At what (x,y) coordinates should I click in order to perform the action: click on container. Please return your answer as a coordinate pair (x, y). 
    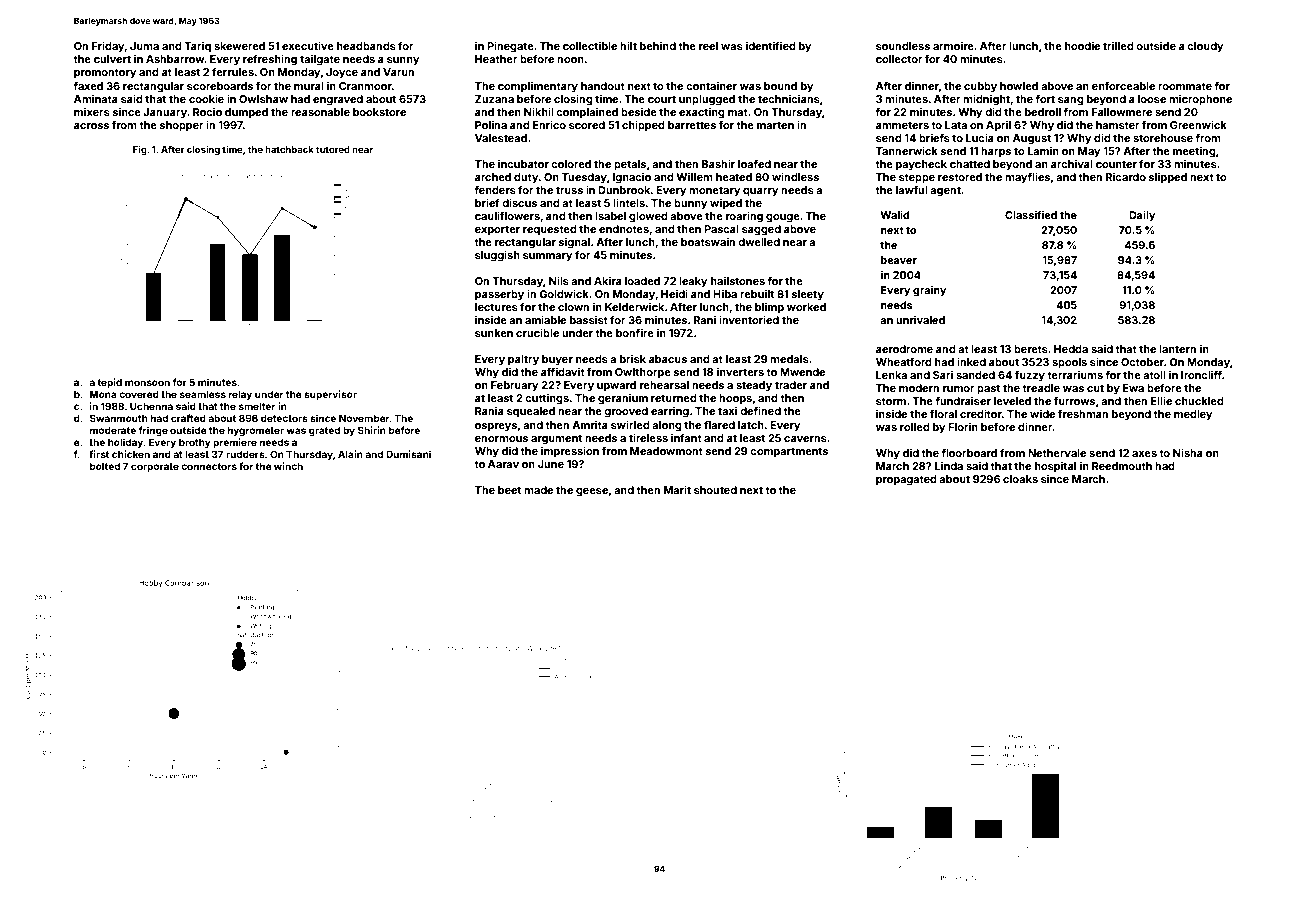
    Looking at the image, I should click on (711, 86).
